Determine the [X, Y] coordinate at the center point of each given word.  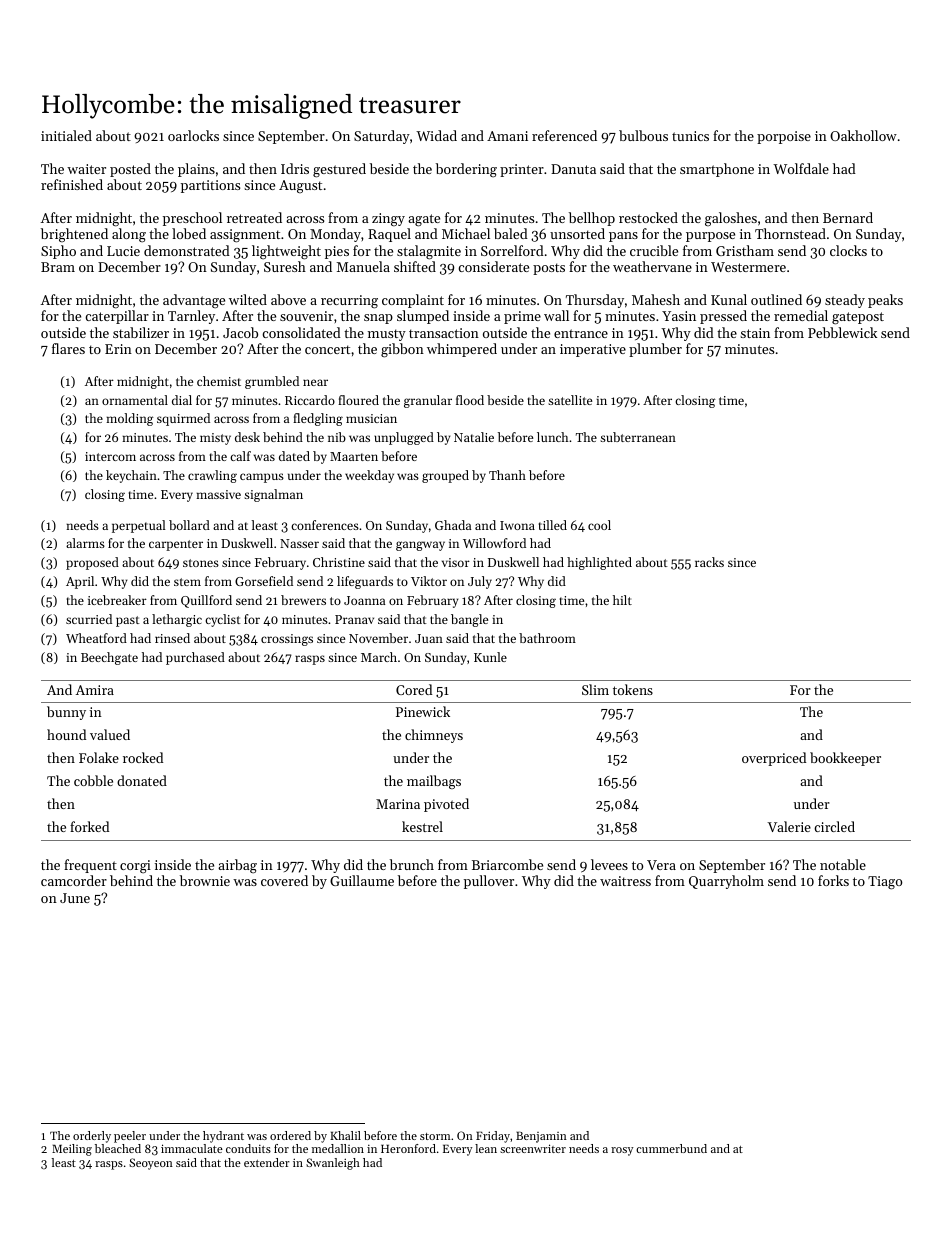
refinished [72, 184]
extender [267, 1162]
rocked [143, 757]
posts [549, 269]
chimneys [434, 736]
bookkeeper [845, 759]
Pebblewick [842, 332]
